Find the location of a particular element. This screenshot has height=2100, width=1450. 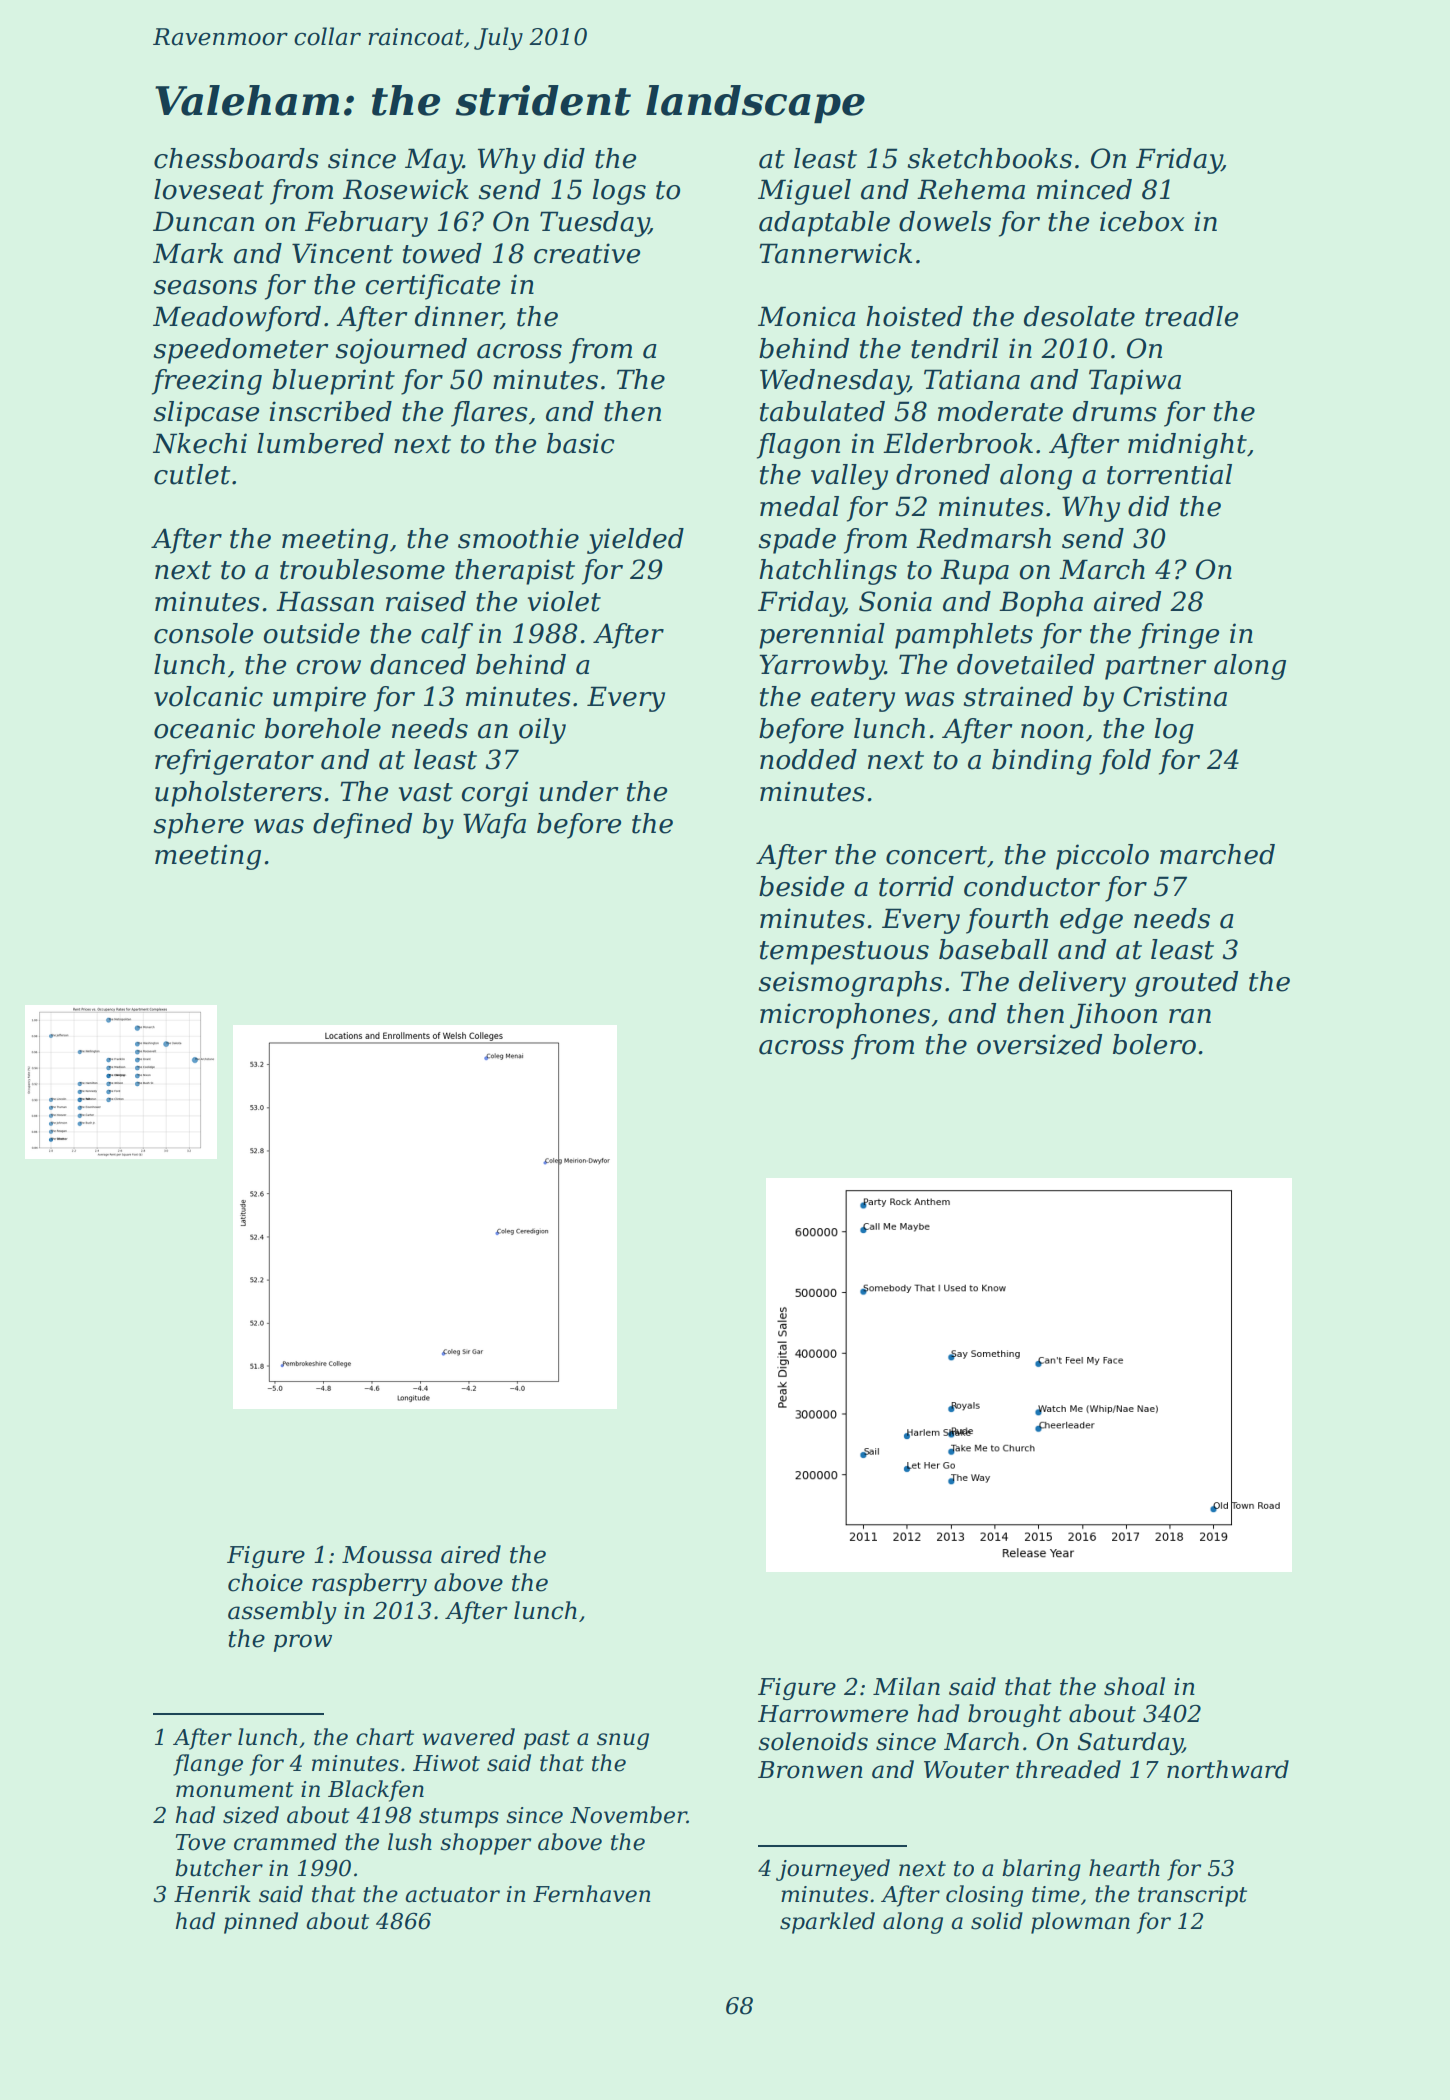

drums is located at coordinates (1115, 411).
